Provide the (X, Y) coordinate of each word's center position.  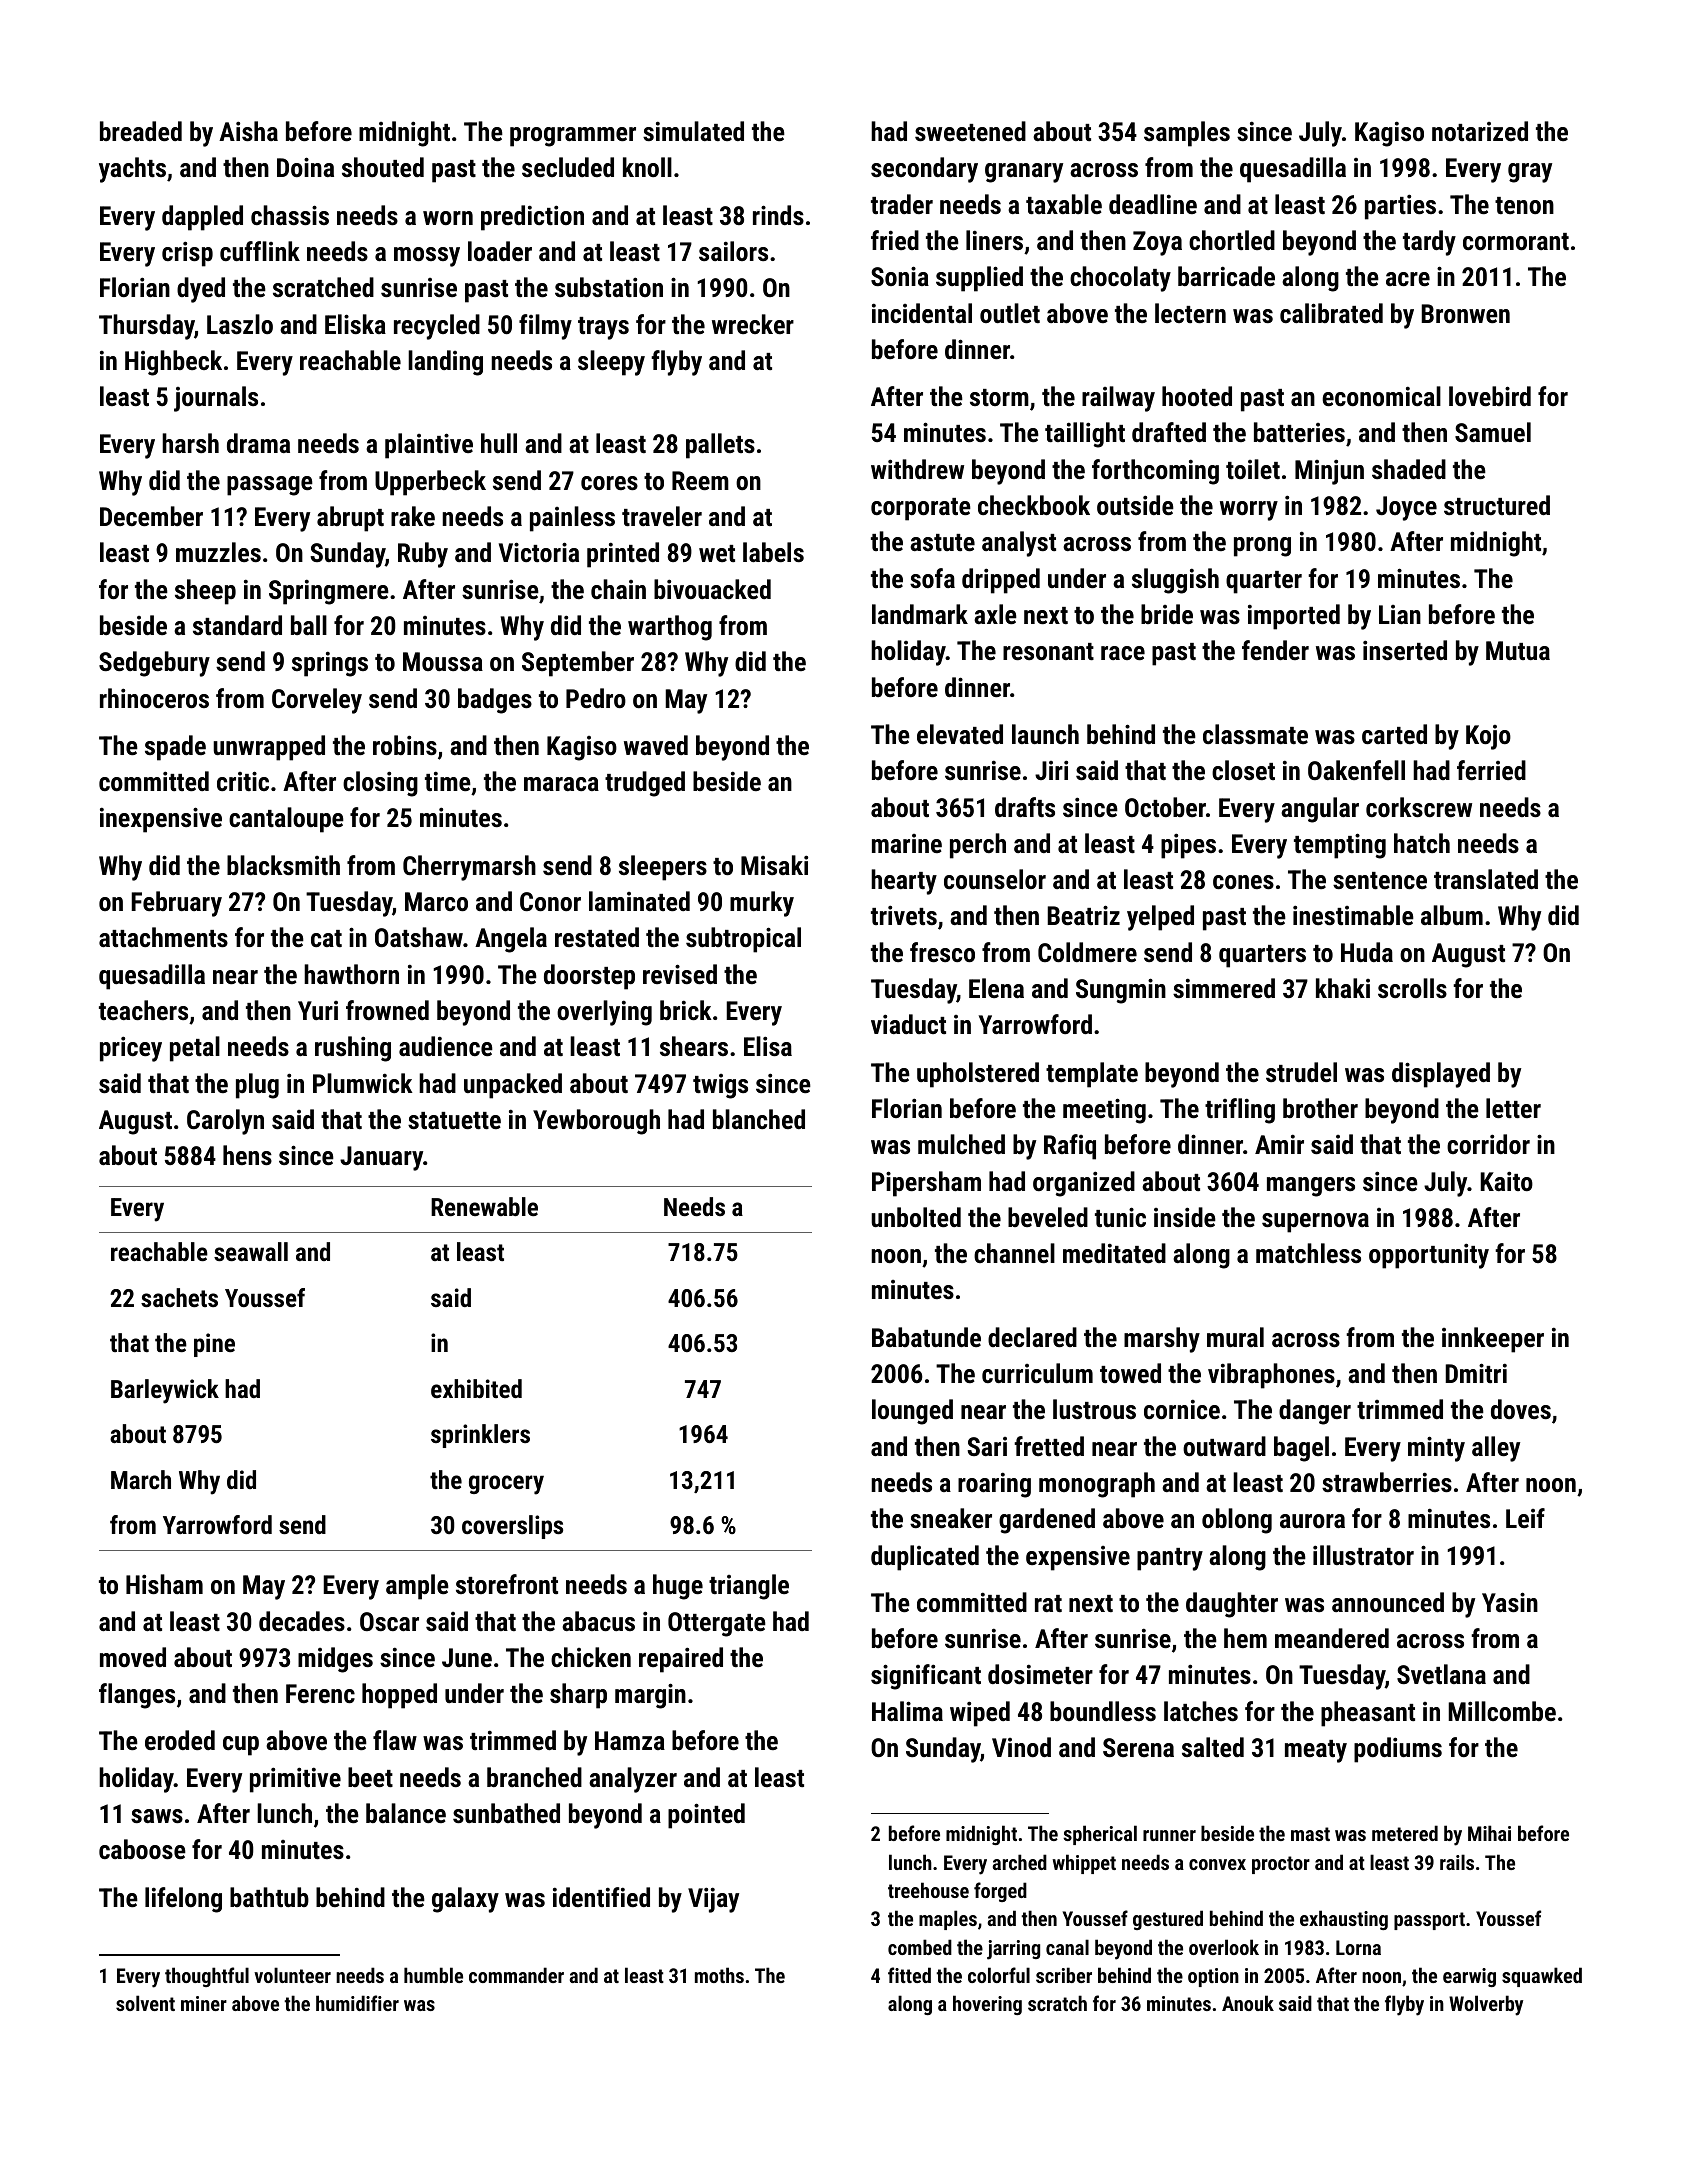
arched (1020, 1862)
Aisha (248, 131)
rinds (778, 215)
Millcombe (1502, 1711)
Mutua (1518, 650)
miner (204, 2003)
